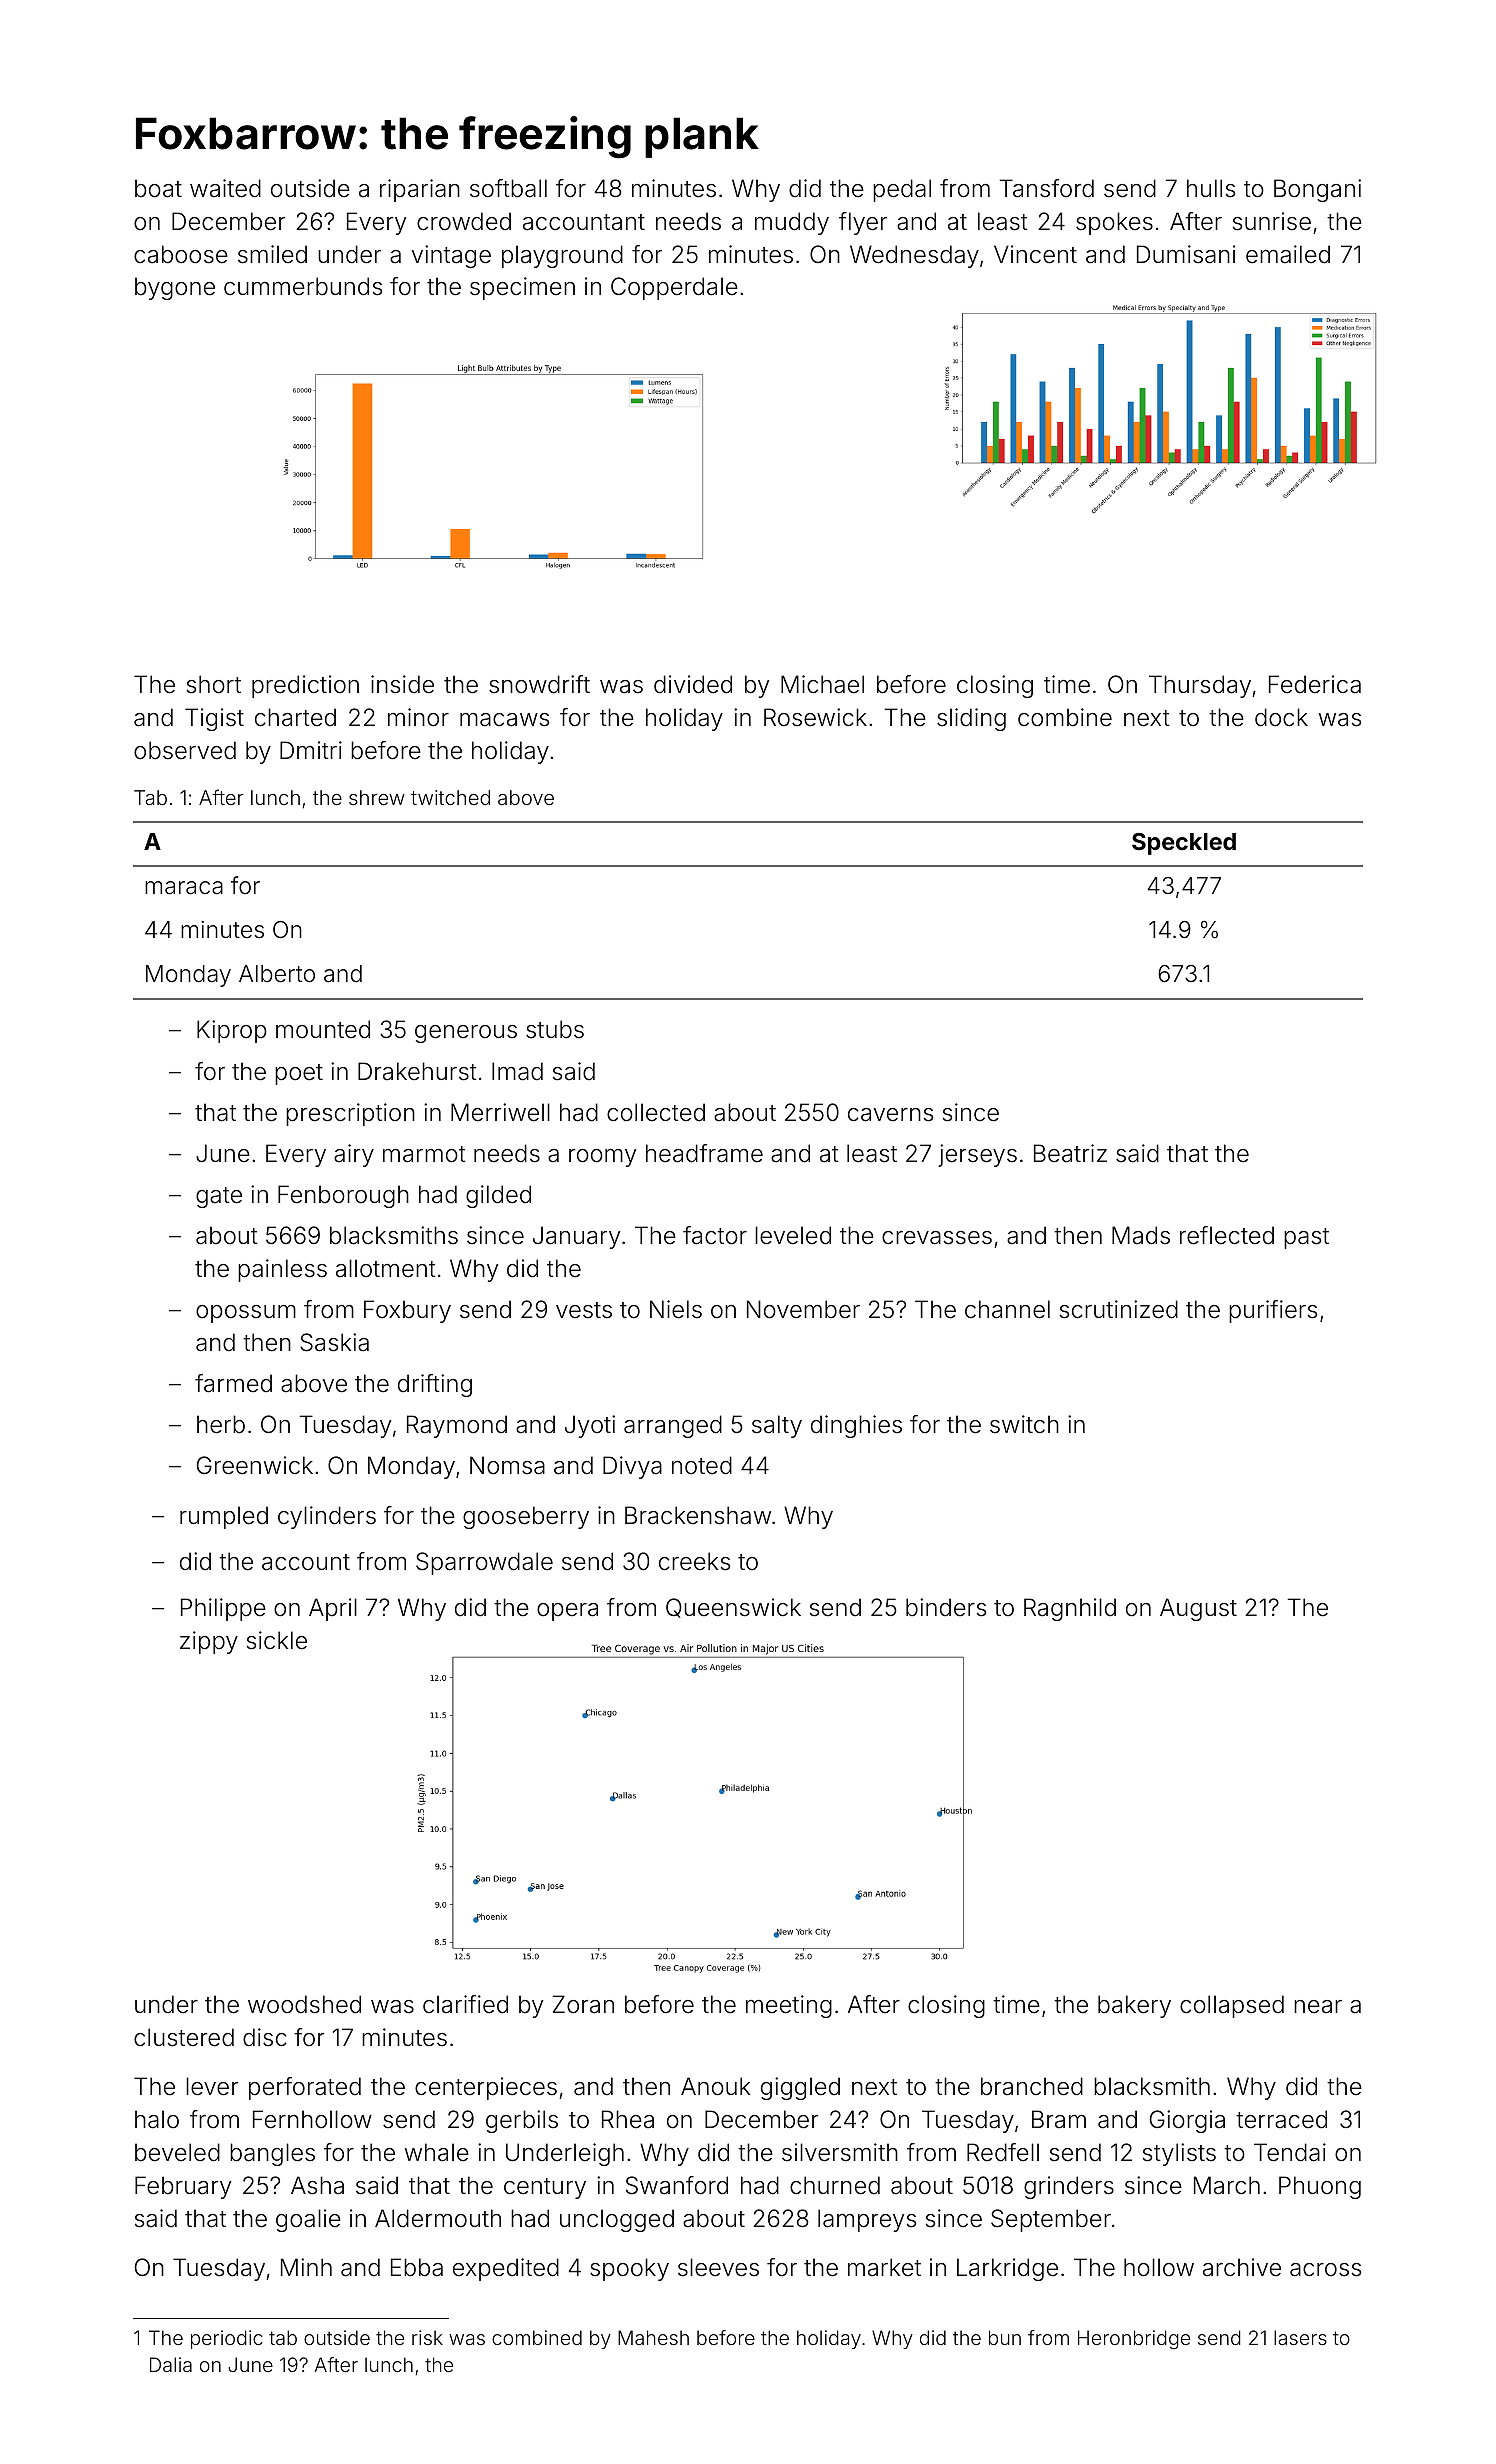 The width and height of the page is (1496, 2464). What do you see at coordinates (567, 1612) in the page?
I see `opera` at bounding box center [567, 1612].
